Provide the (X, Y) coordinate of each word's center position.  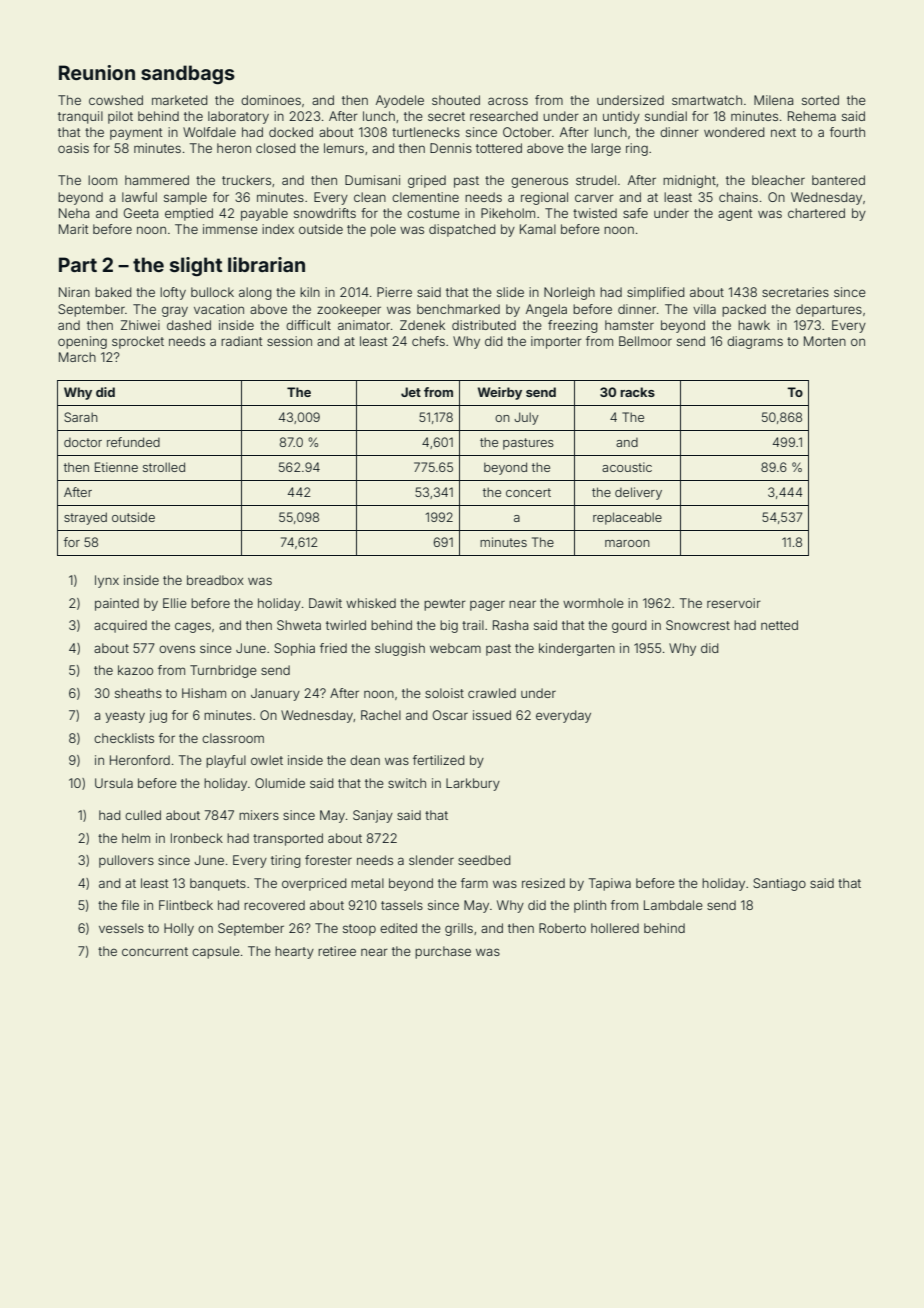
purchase (443, 952)
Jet (411, 392)
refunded (133, 442)
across (508, 101)
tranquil (80, 117)
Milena (773, 100)
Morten (825, 341)
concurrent (155, 951)
